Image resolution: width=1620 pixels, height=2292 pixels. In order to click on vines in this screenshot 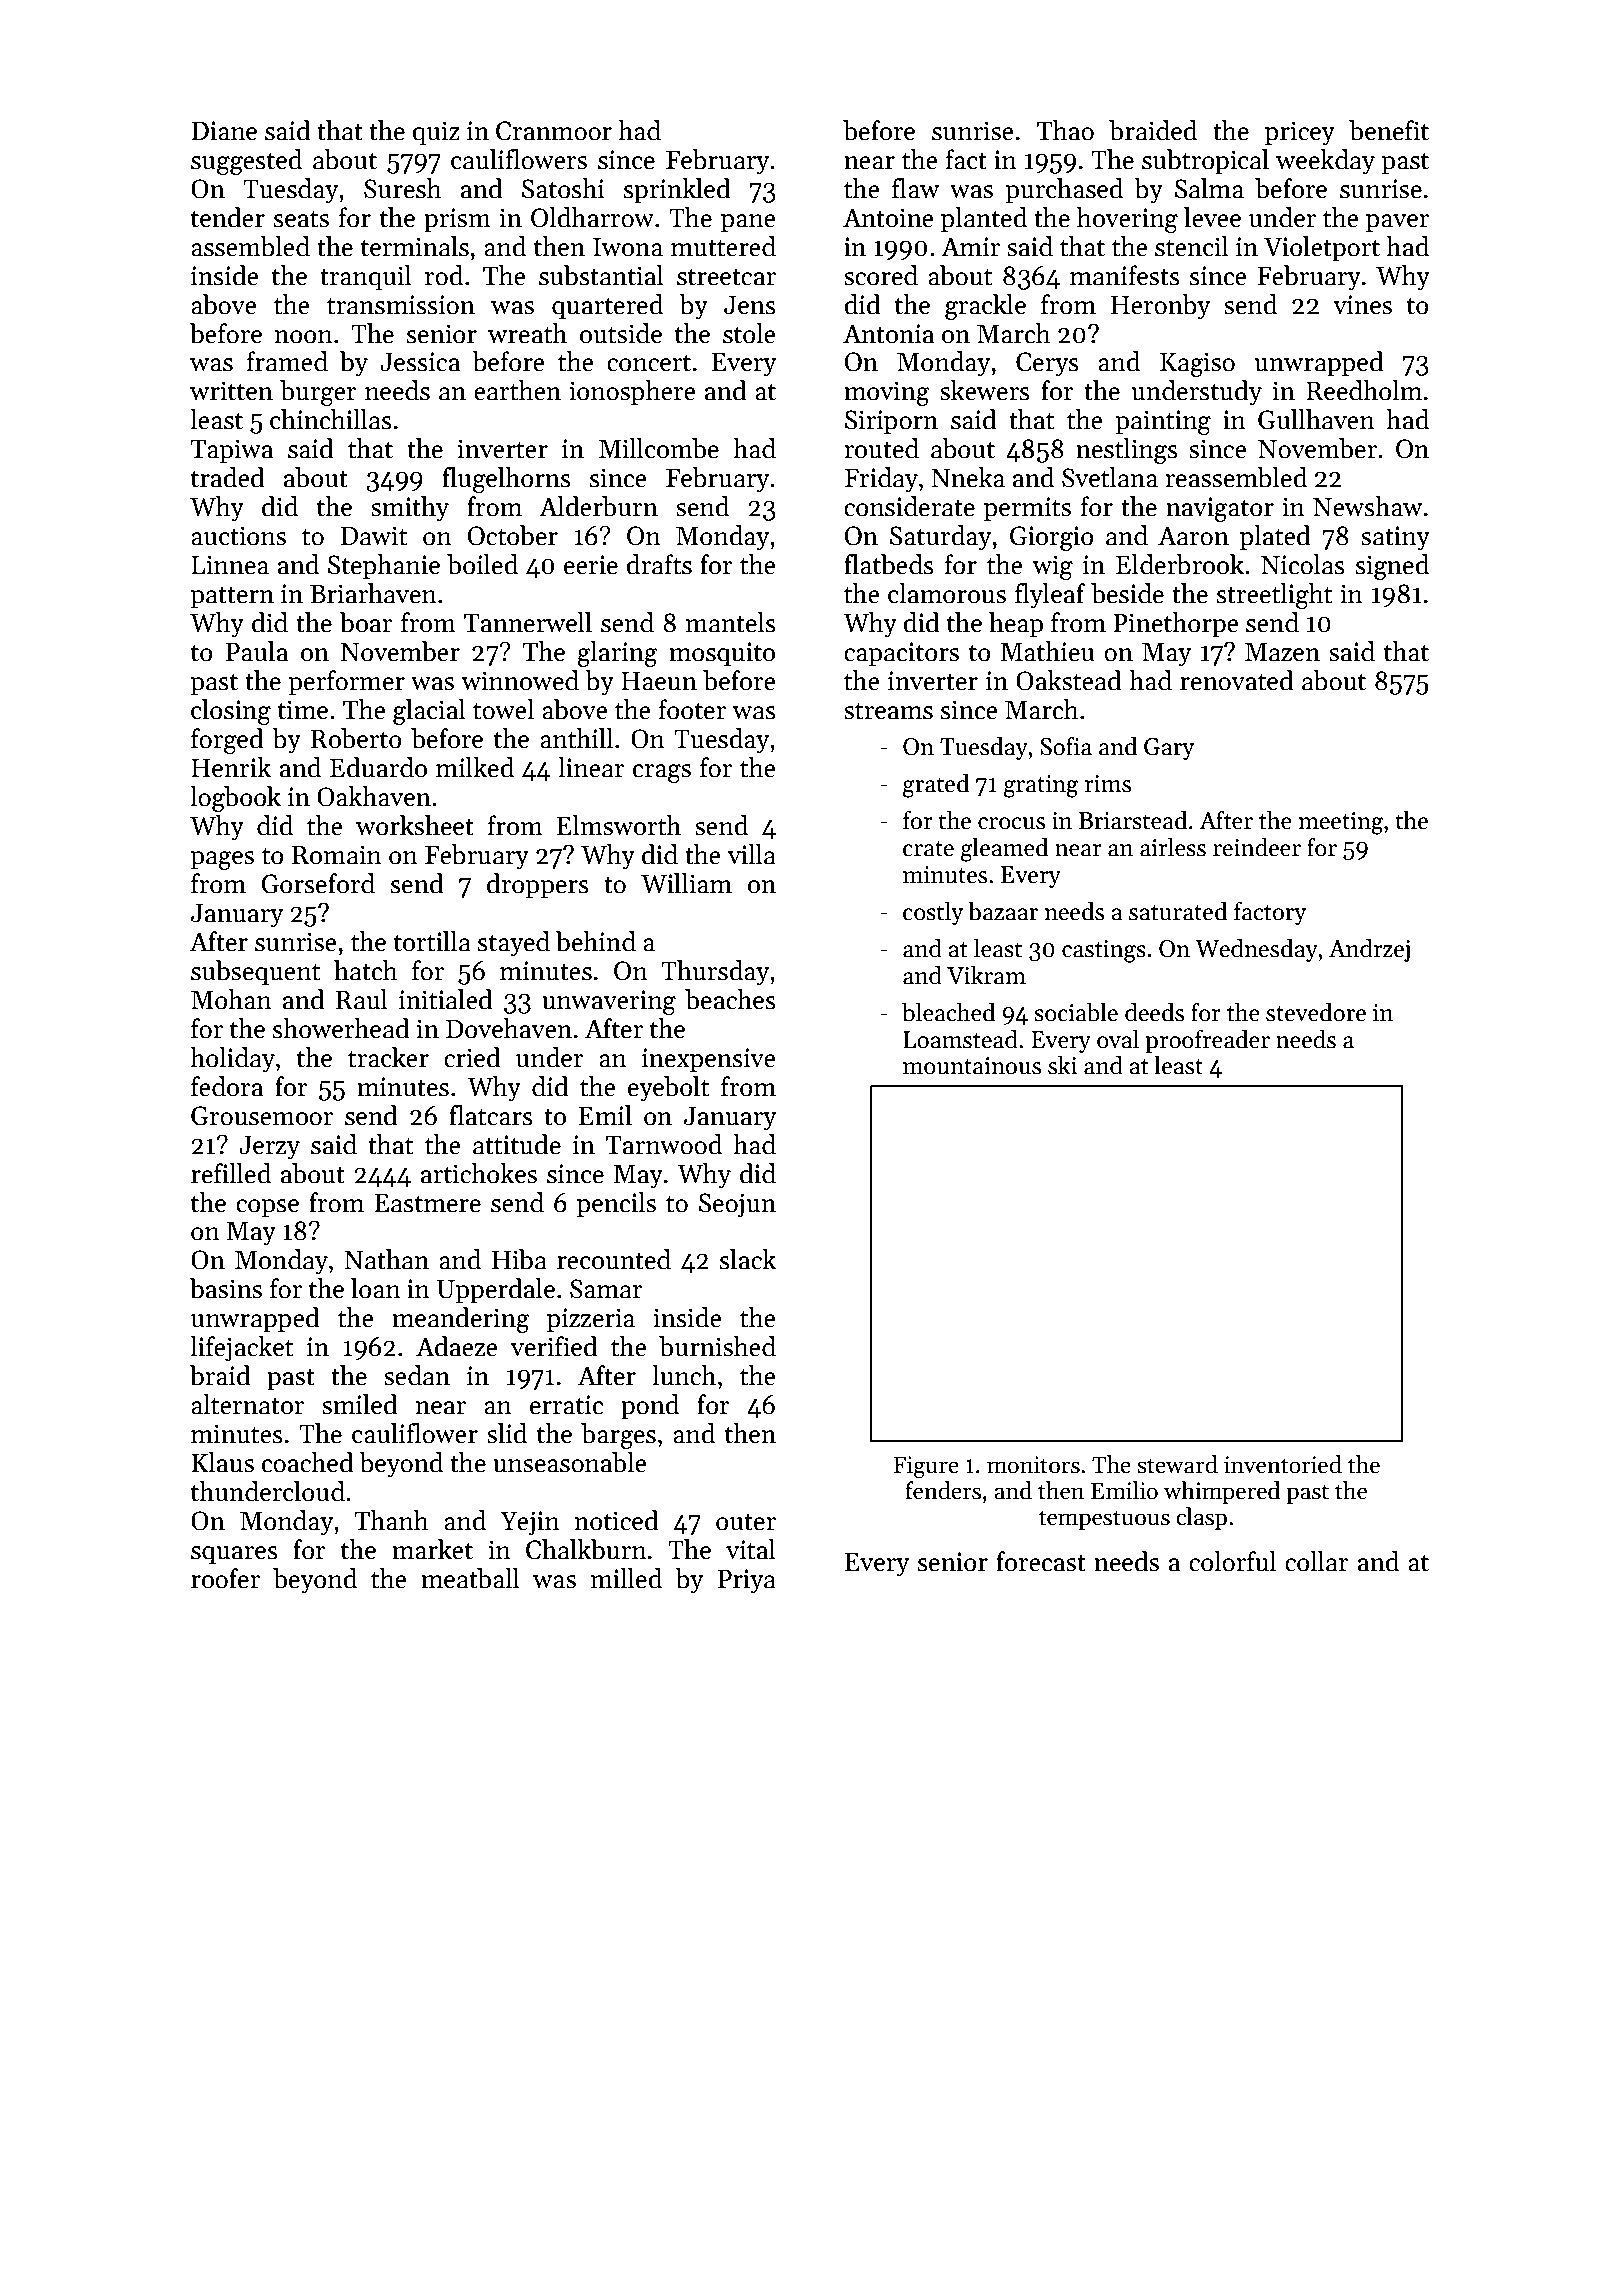, I will do `click(1362, 305)`.
